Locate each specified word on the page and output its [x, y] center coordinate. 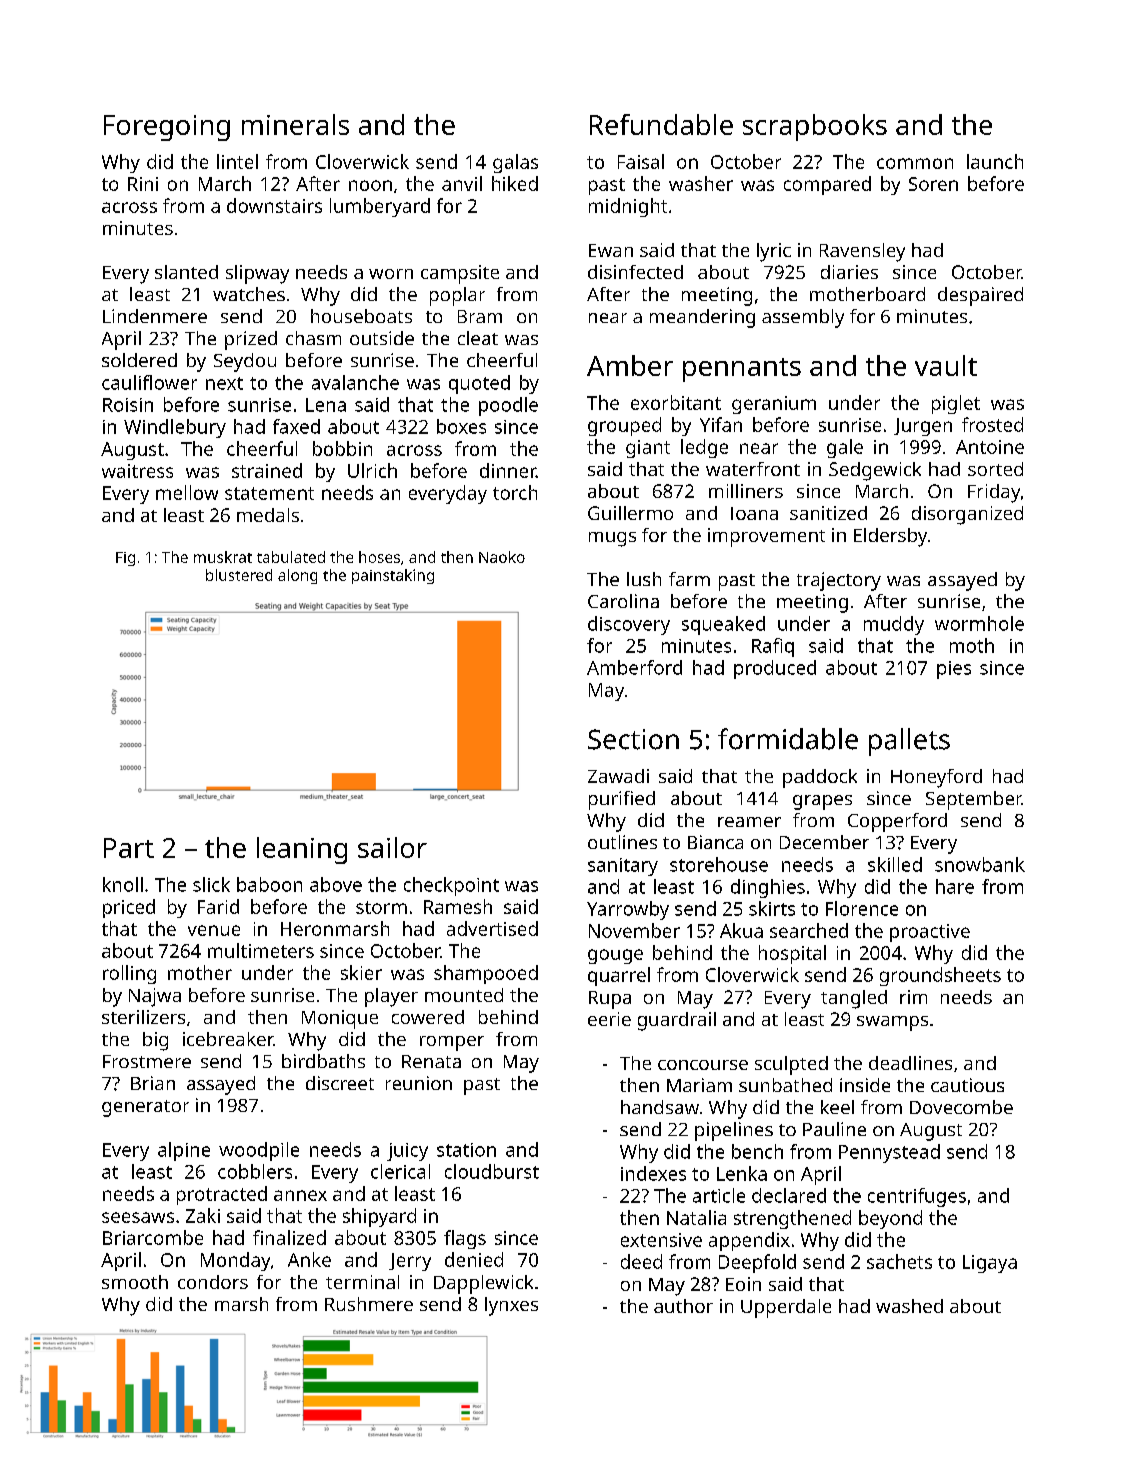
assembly [803, 318]
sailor [392, 847]
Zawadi [618, 776]
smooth [135, 1282]
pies [954, 670]
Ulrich [372, 470]
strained [267, 470]
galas [515, 163]
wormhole [979, 623]
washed [909, 1306]
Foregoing [167, 128]
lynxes [511, 1306]
